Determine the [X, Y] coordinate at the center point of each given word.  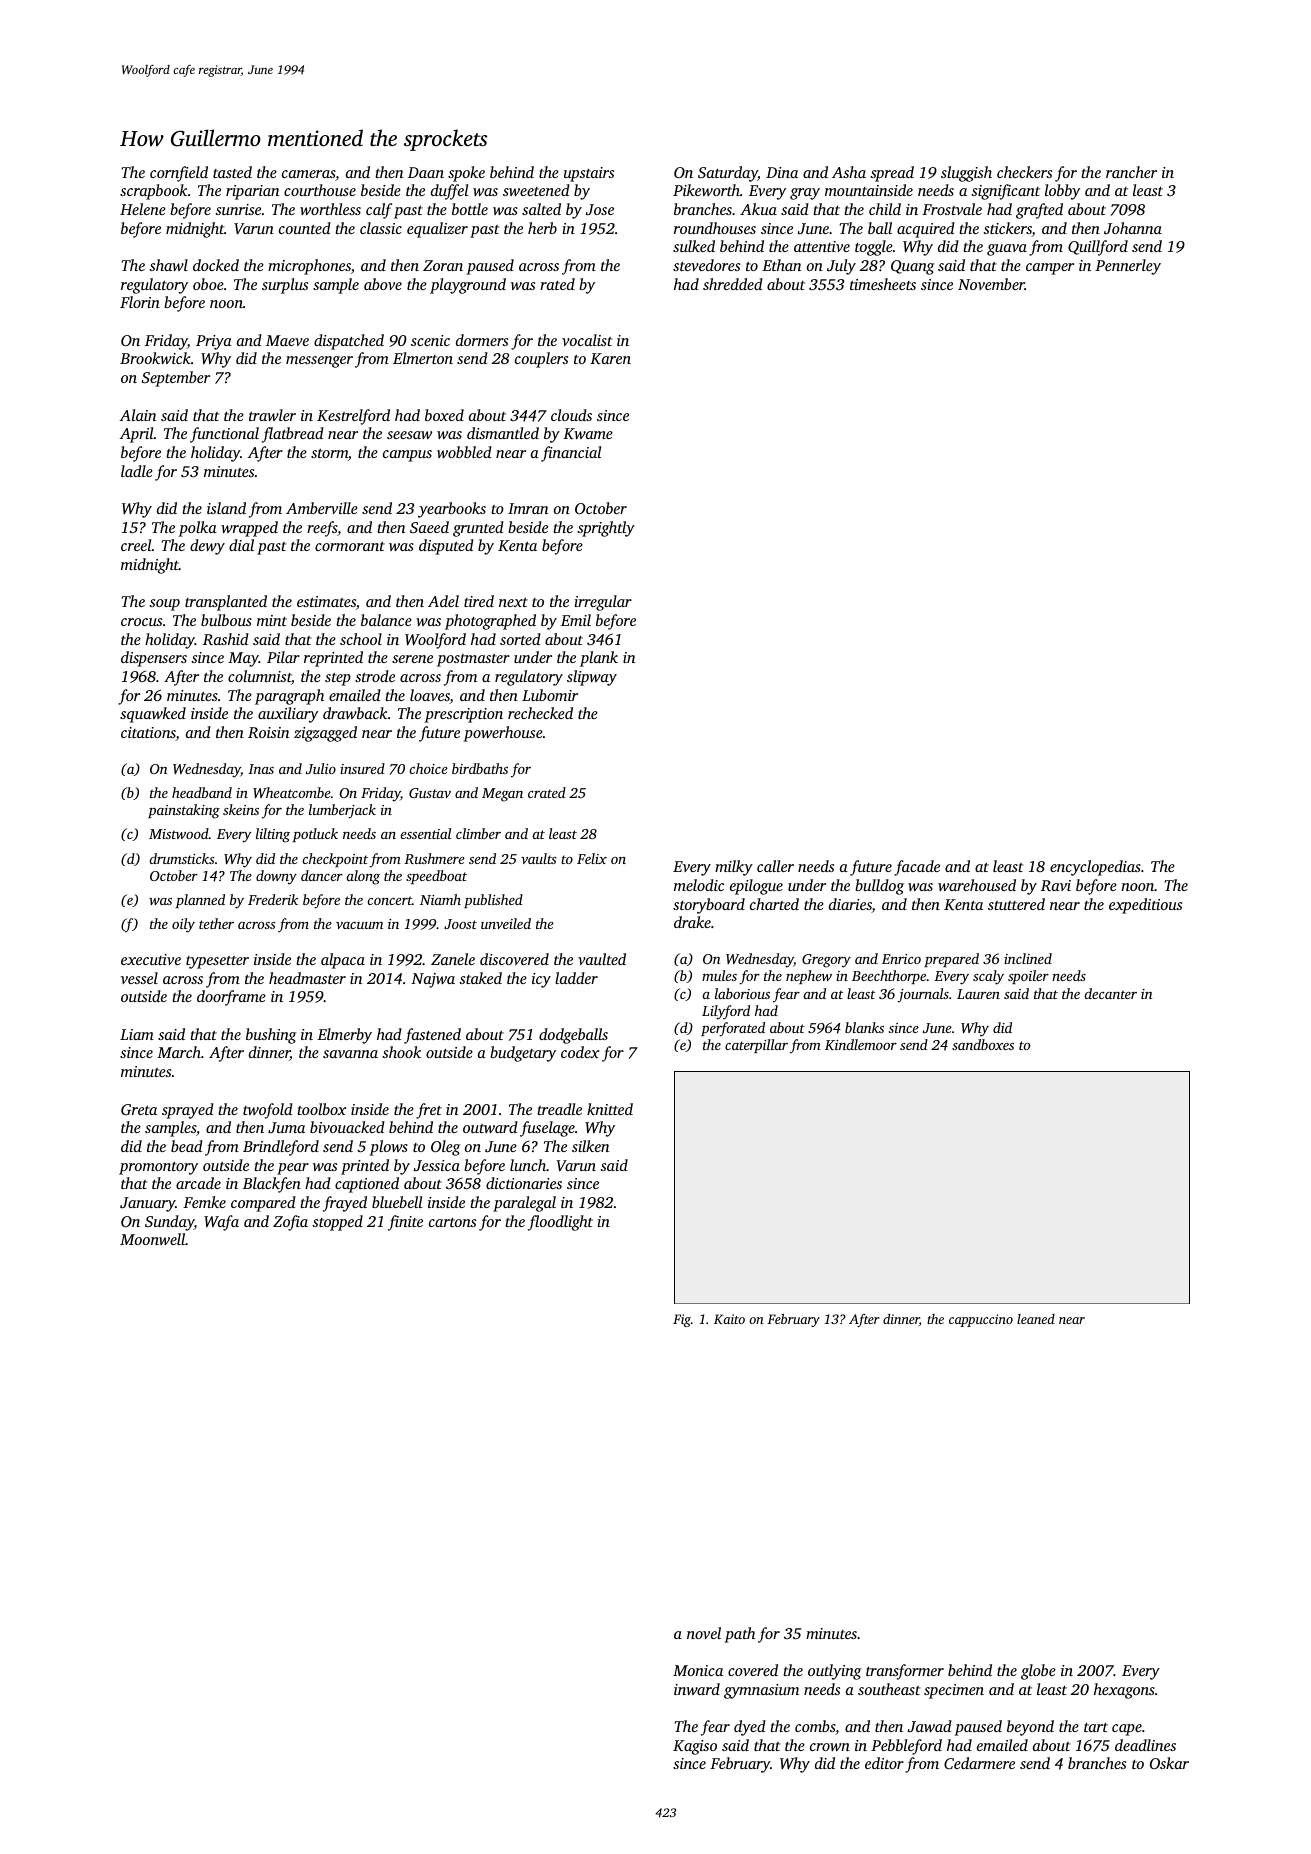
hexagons [1124, 1691]
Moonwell [153, 1239]
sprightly [606, 529]
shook [401, 1052]
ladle [137, 471]
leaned [1036, 1319]
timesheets [883, 284]
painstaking [184, 811]
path [739, 1635]
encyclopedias [1095, 868]
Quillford [1098, 248]
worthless [330, 209]
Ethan [781, 265]
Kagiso [695, 1747]
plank [599, 659]
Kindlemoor [861, 1044]
